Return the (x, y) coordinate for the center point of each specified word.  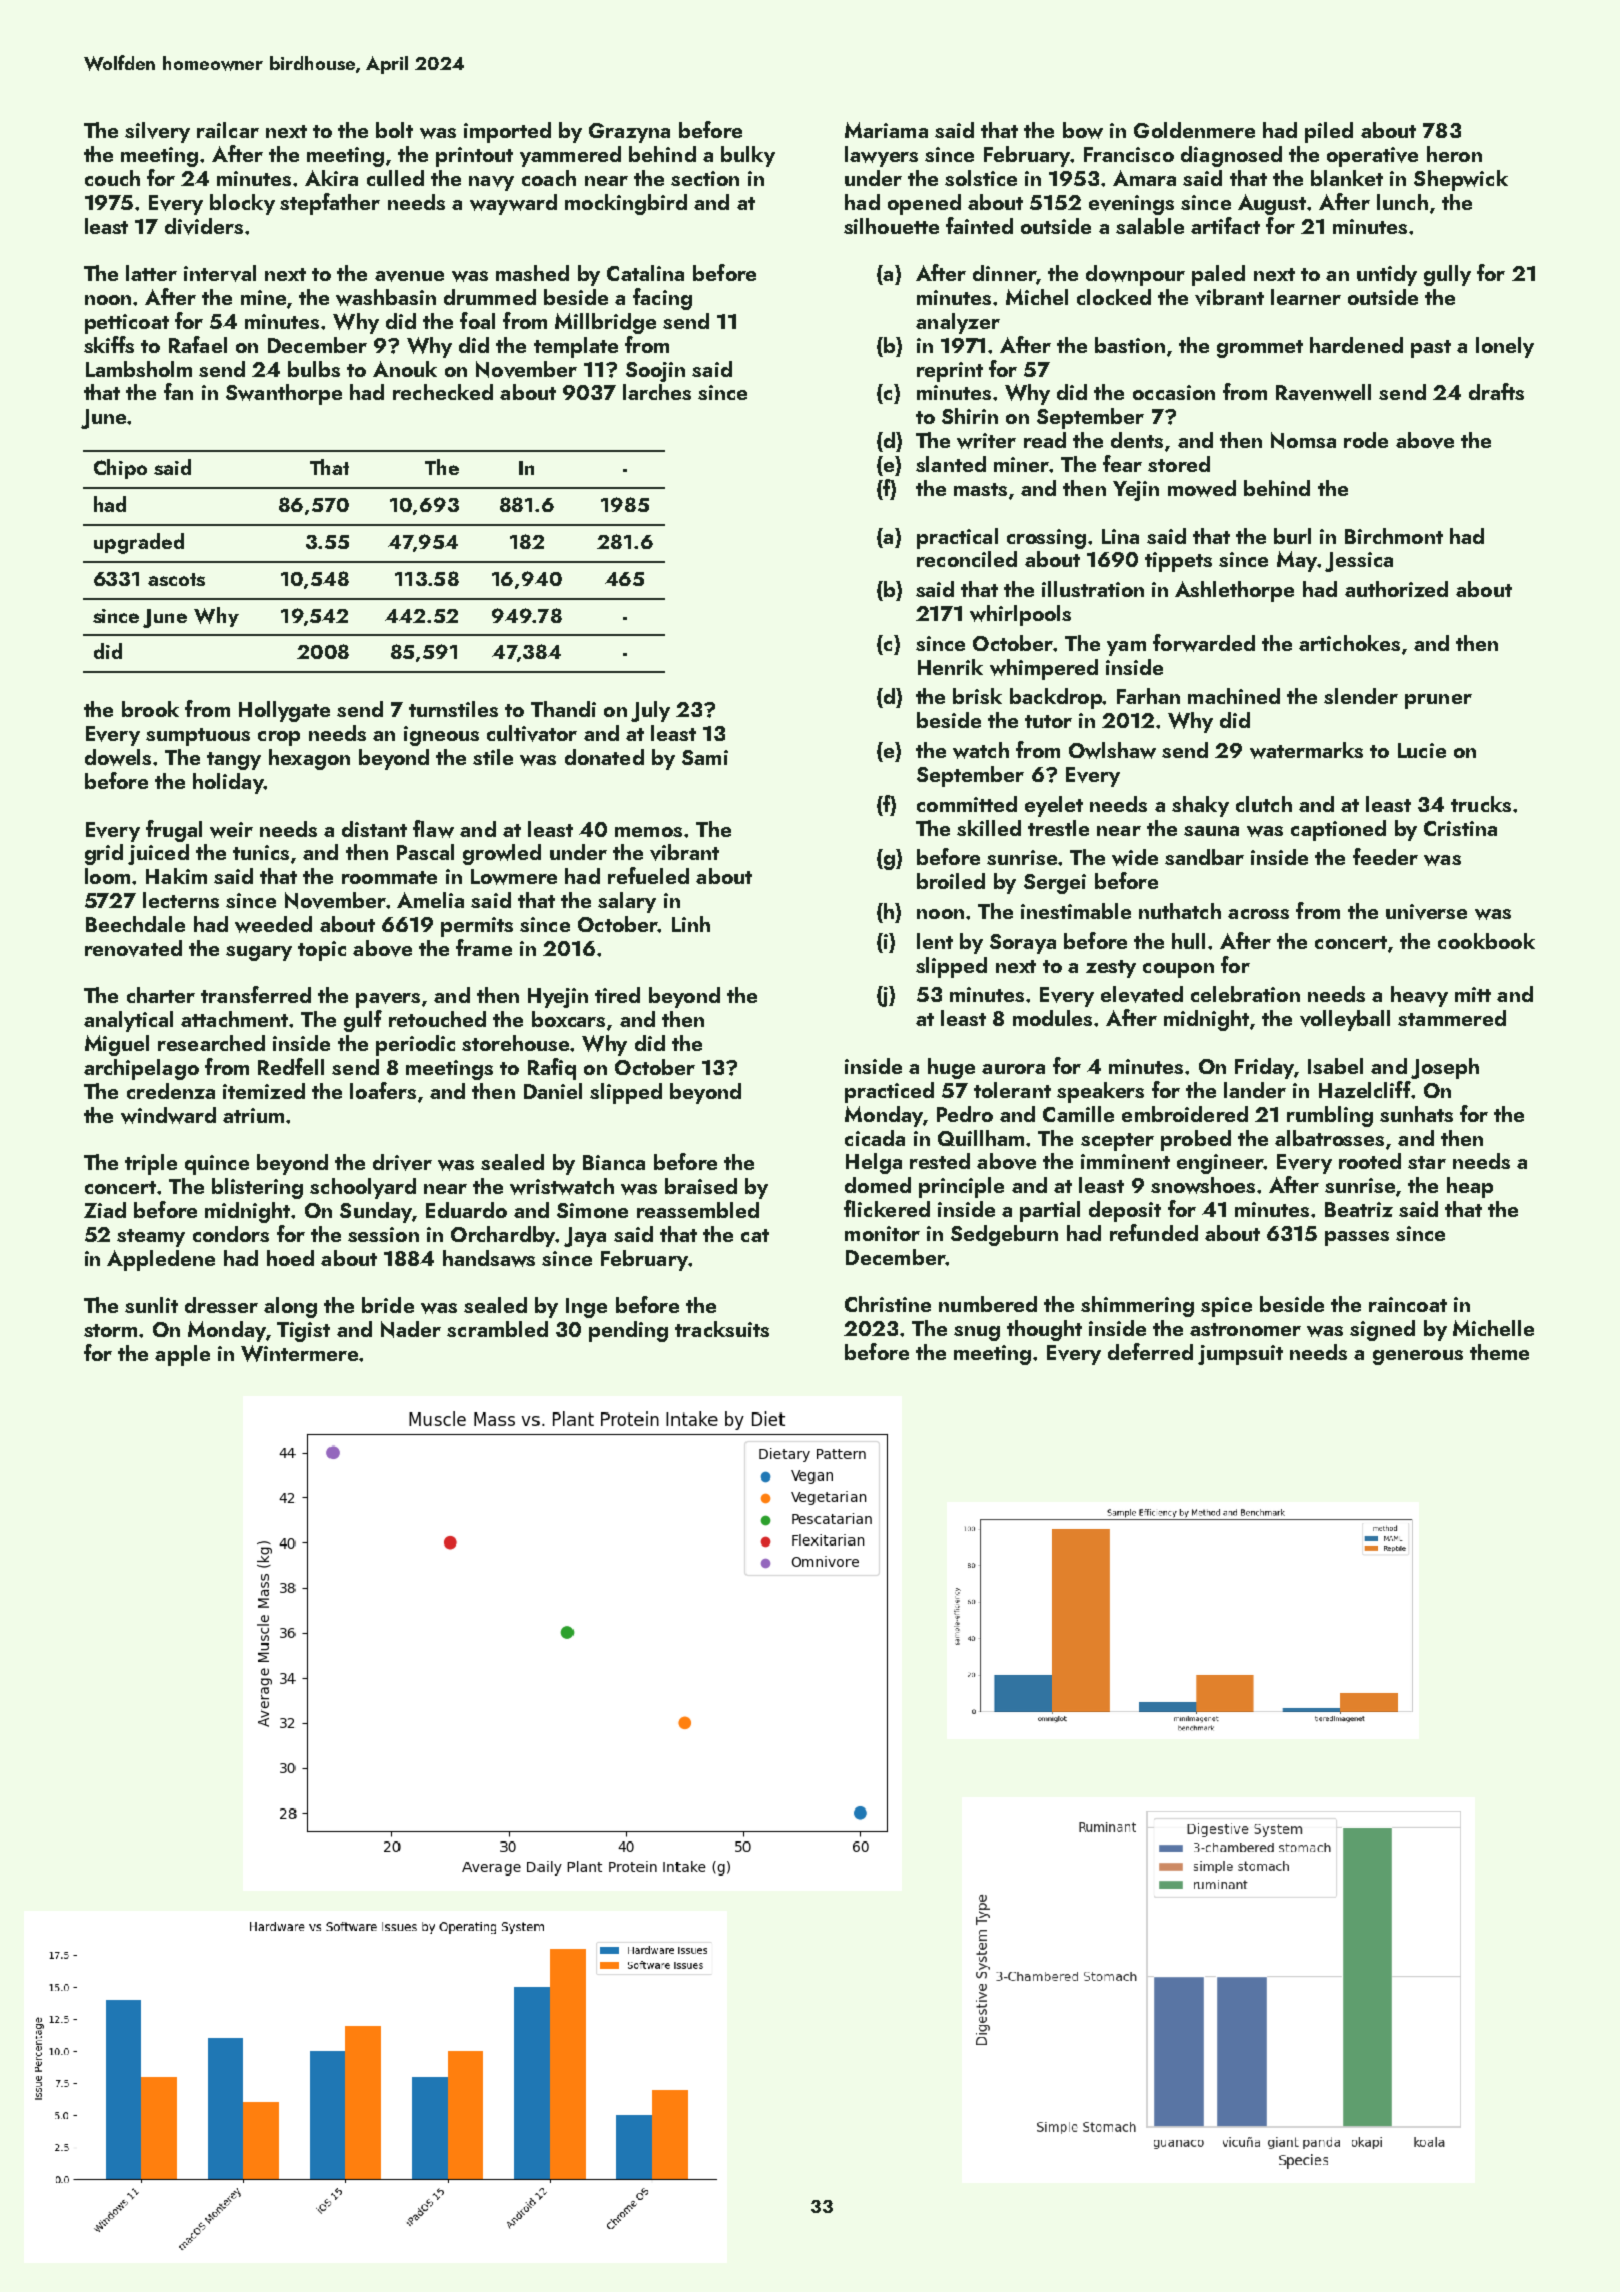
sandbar (1204, 857)
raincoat (1408, 1304)
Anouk (405, 369)
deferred (1150, 1351)
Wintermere (299, 1353)
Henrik (950, 667)
